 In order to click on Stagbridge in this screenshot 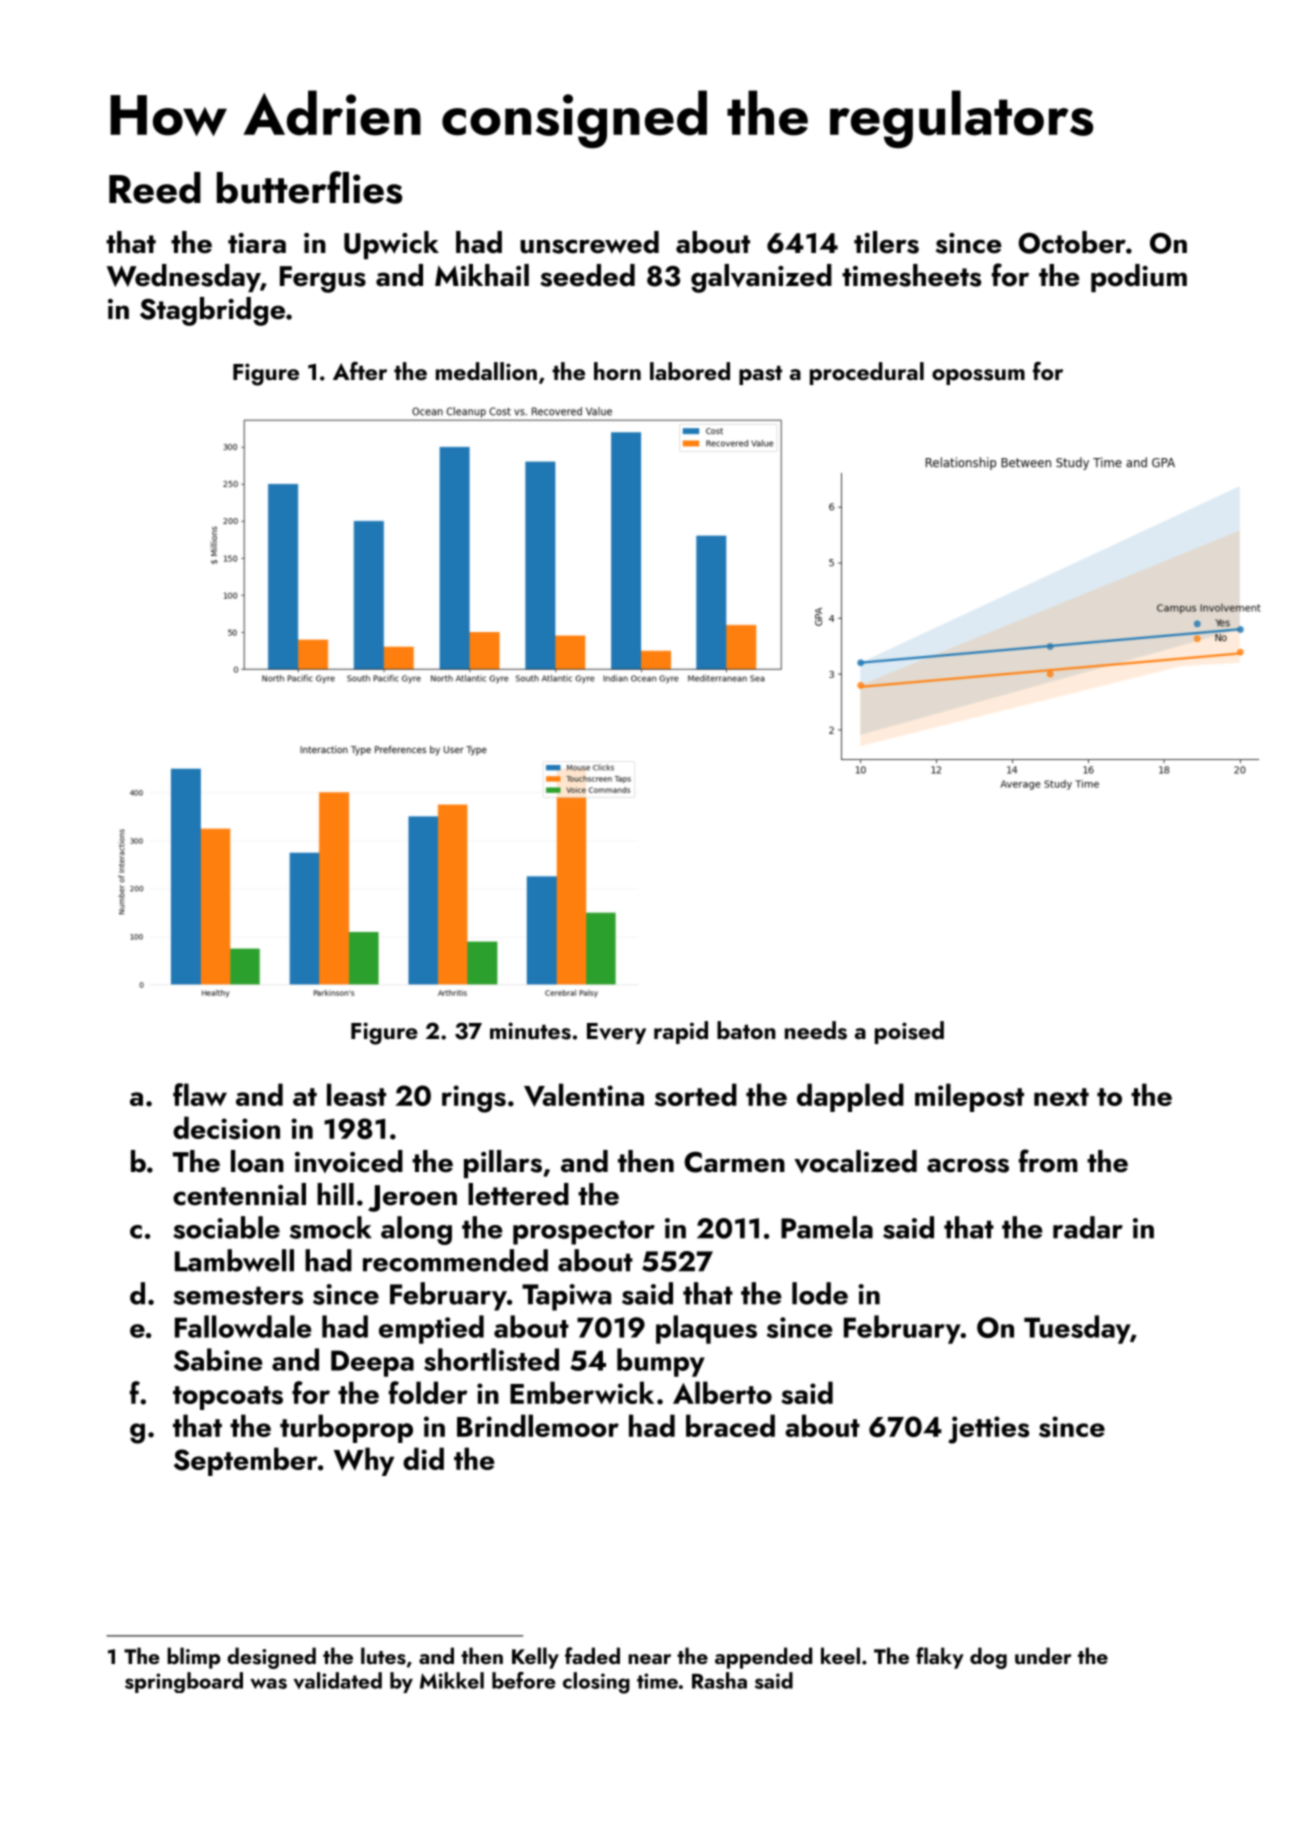, I will do `click(212, 311)`.
